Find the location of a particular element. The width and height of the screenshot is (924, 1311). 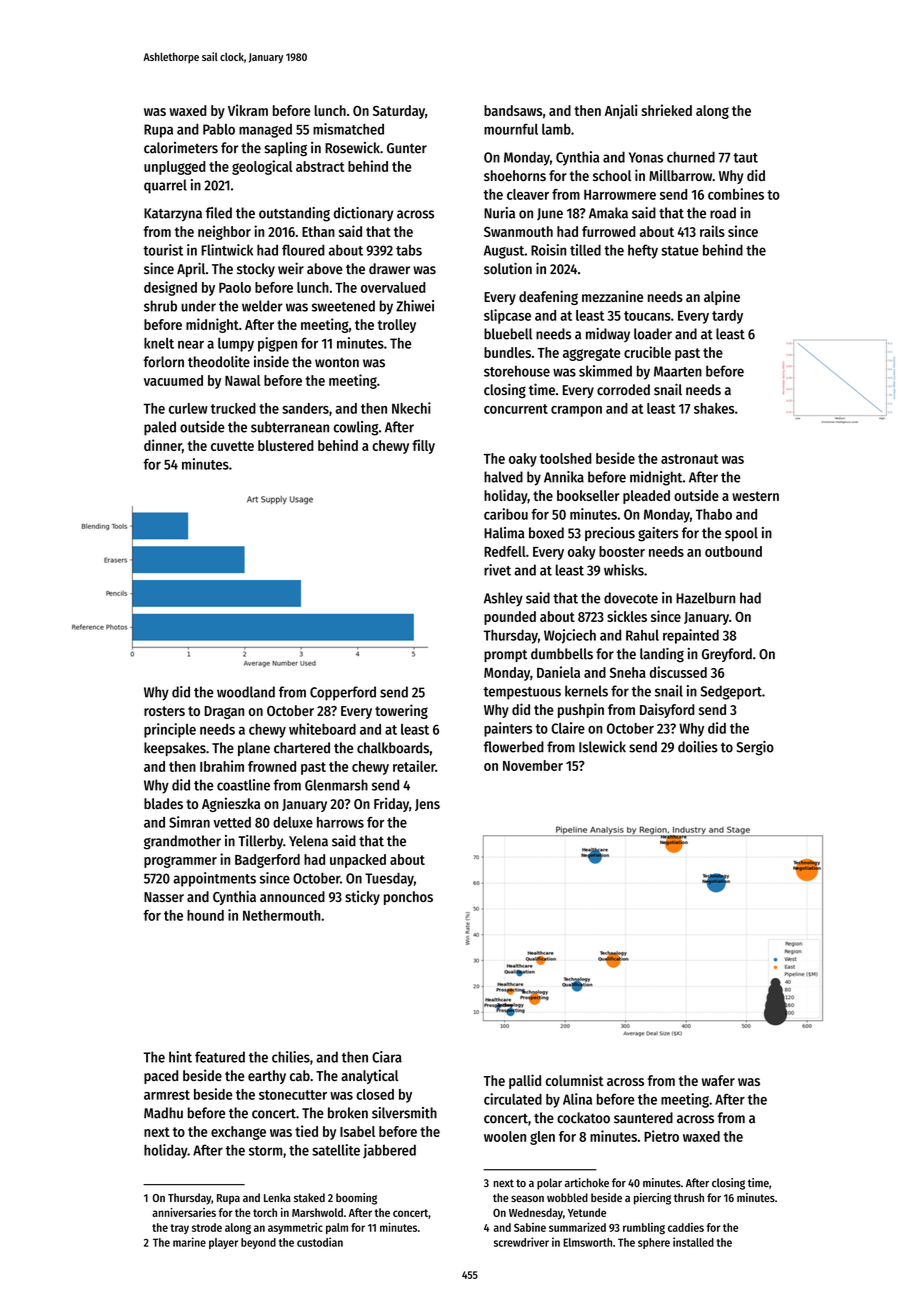

quarrel is located at coordinates (165, 186).
